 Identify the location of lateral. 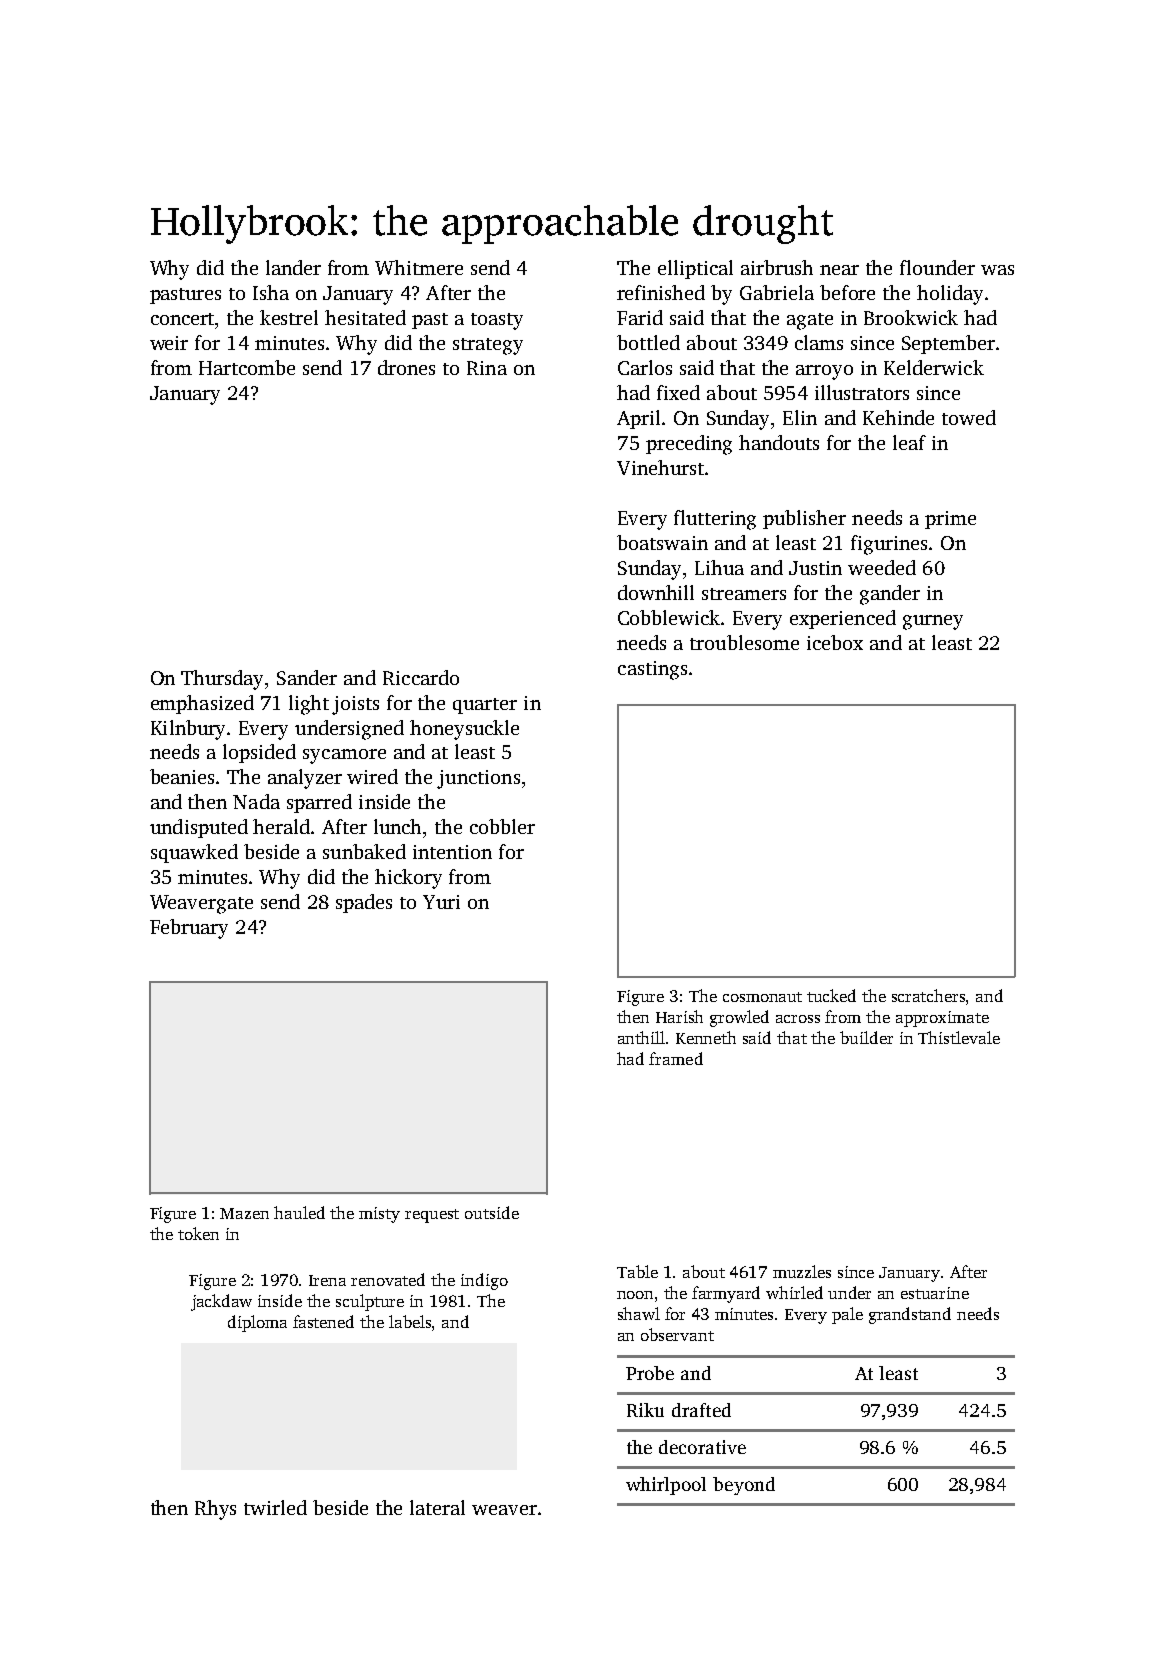
(437, 1507).
